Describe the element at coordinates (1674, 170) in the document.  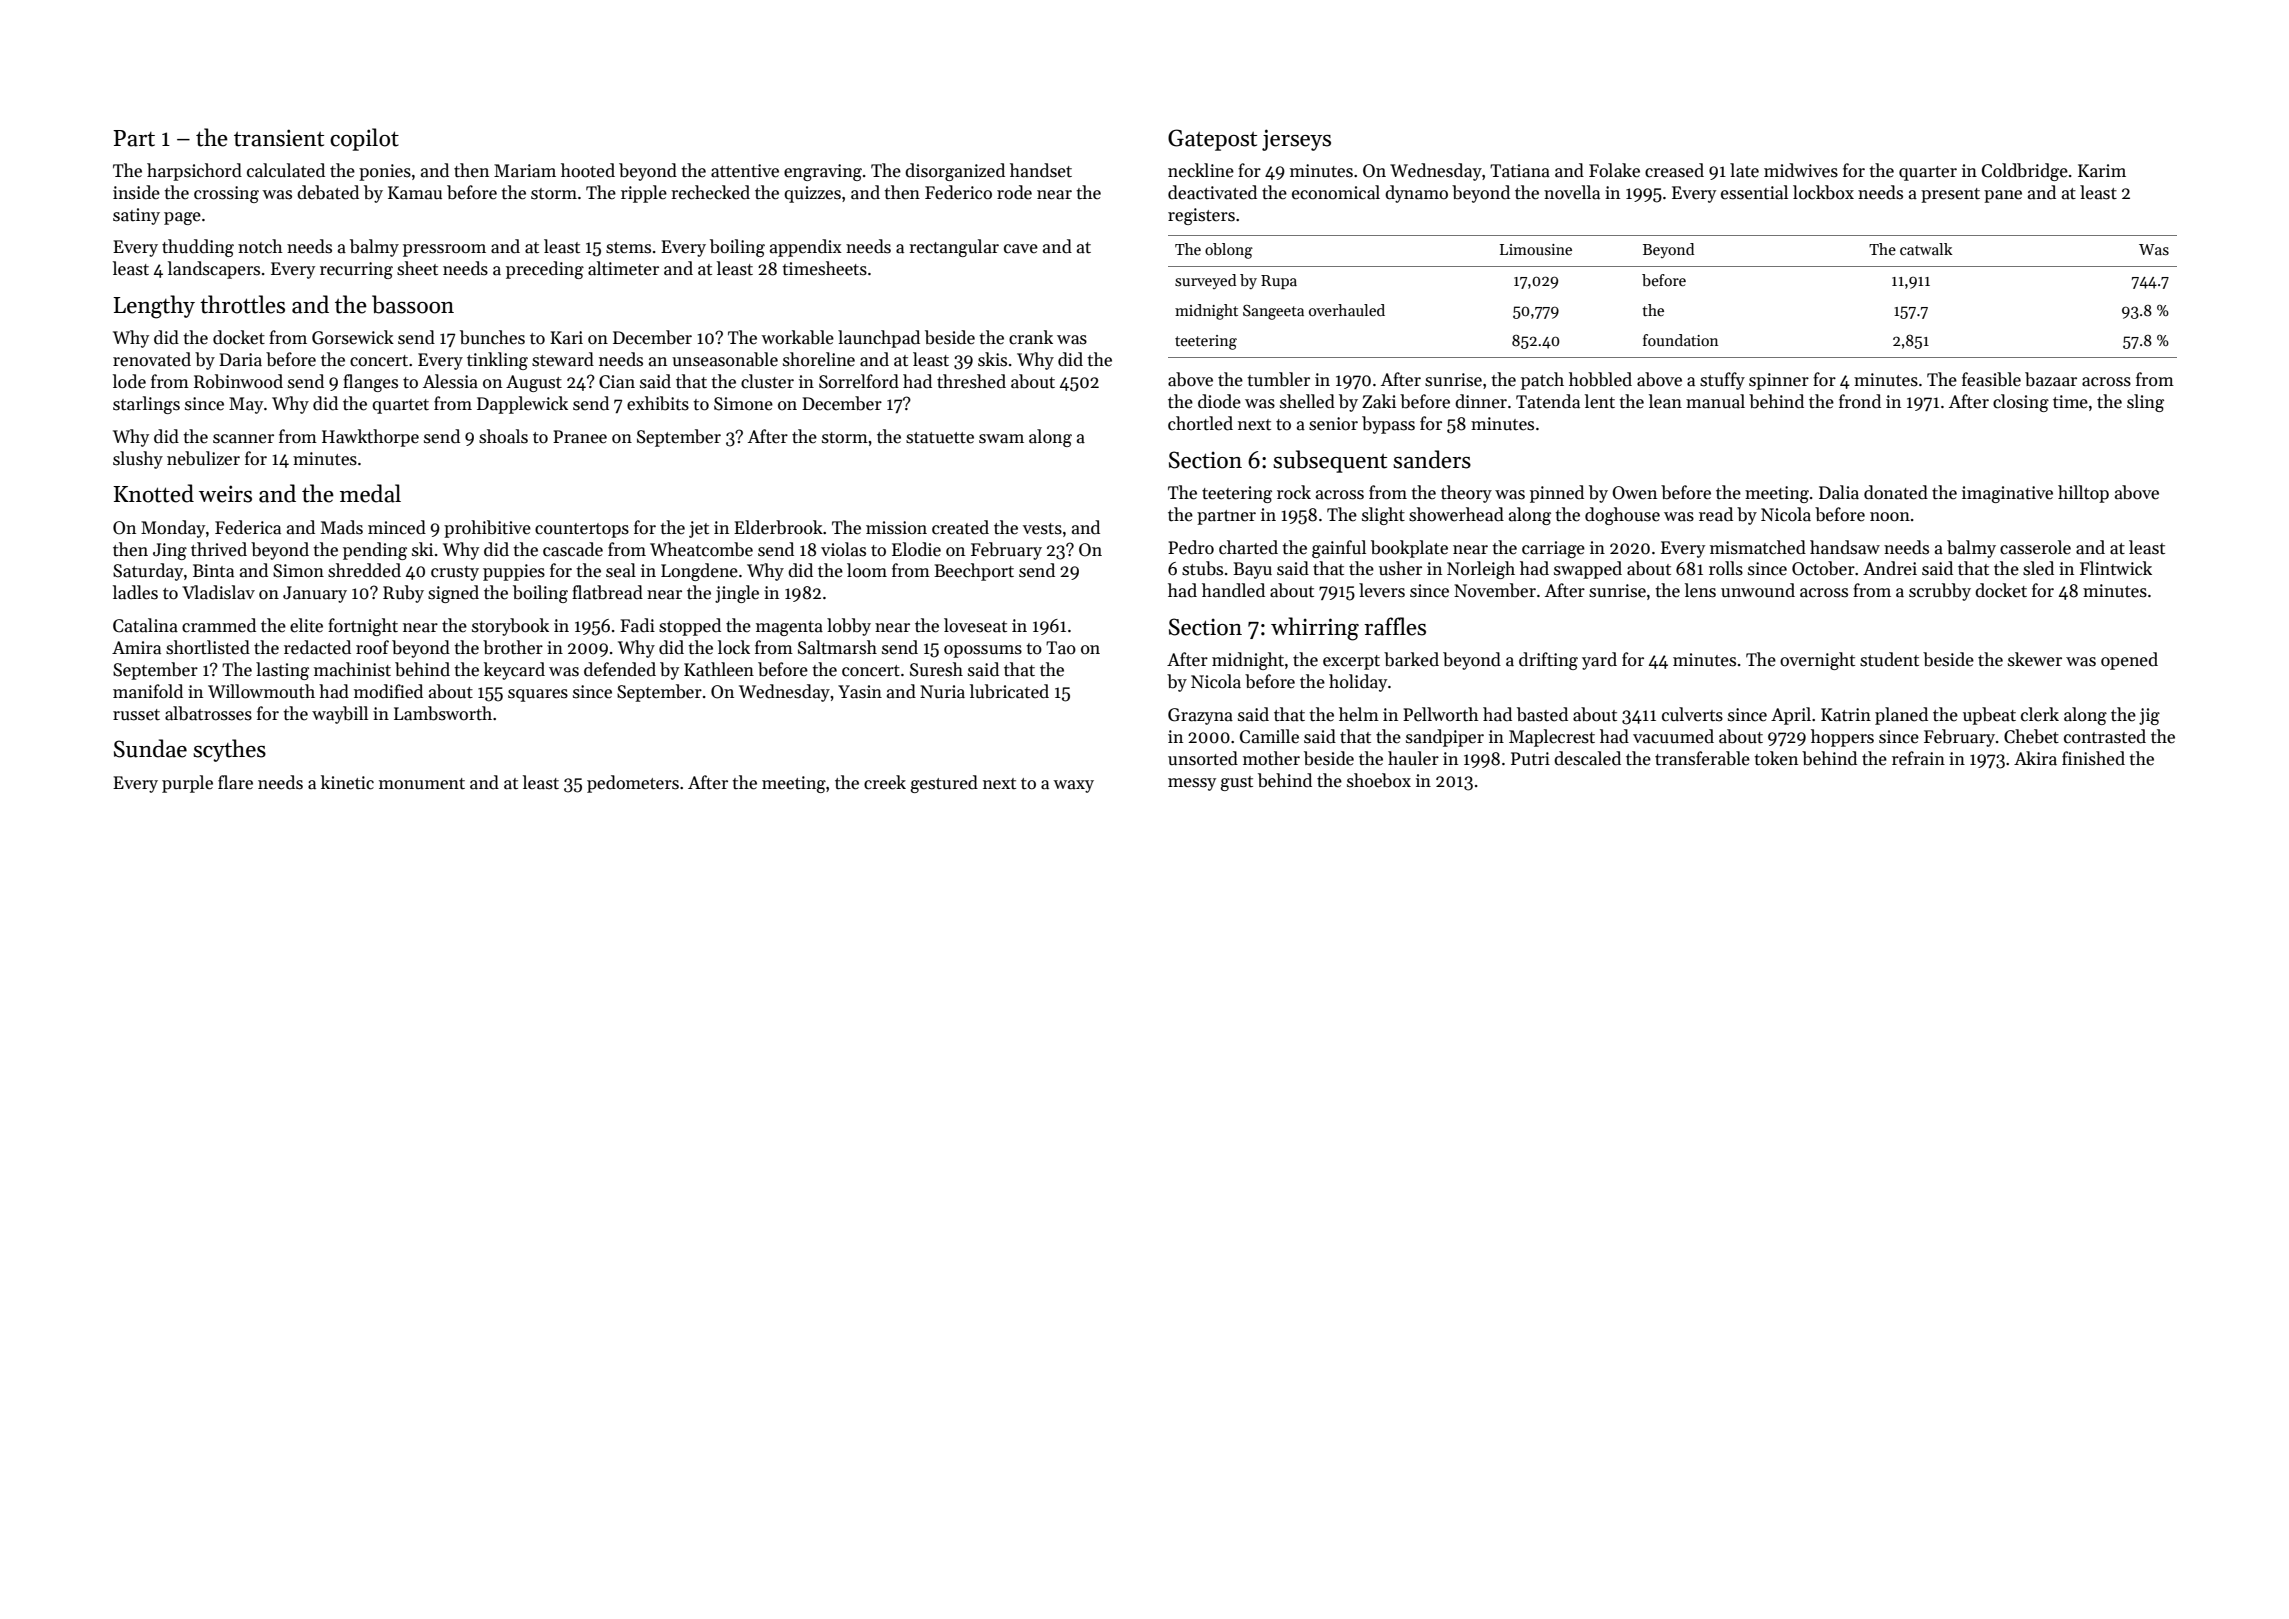
I see `creased` at that location.
